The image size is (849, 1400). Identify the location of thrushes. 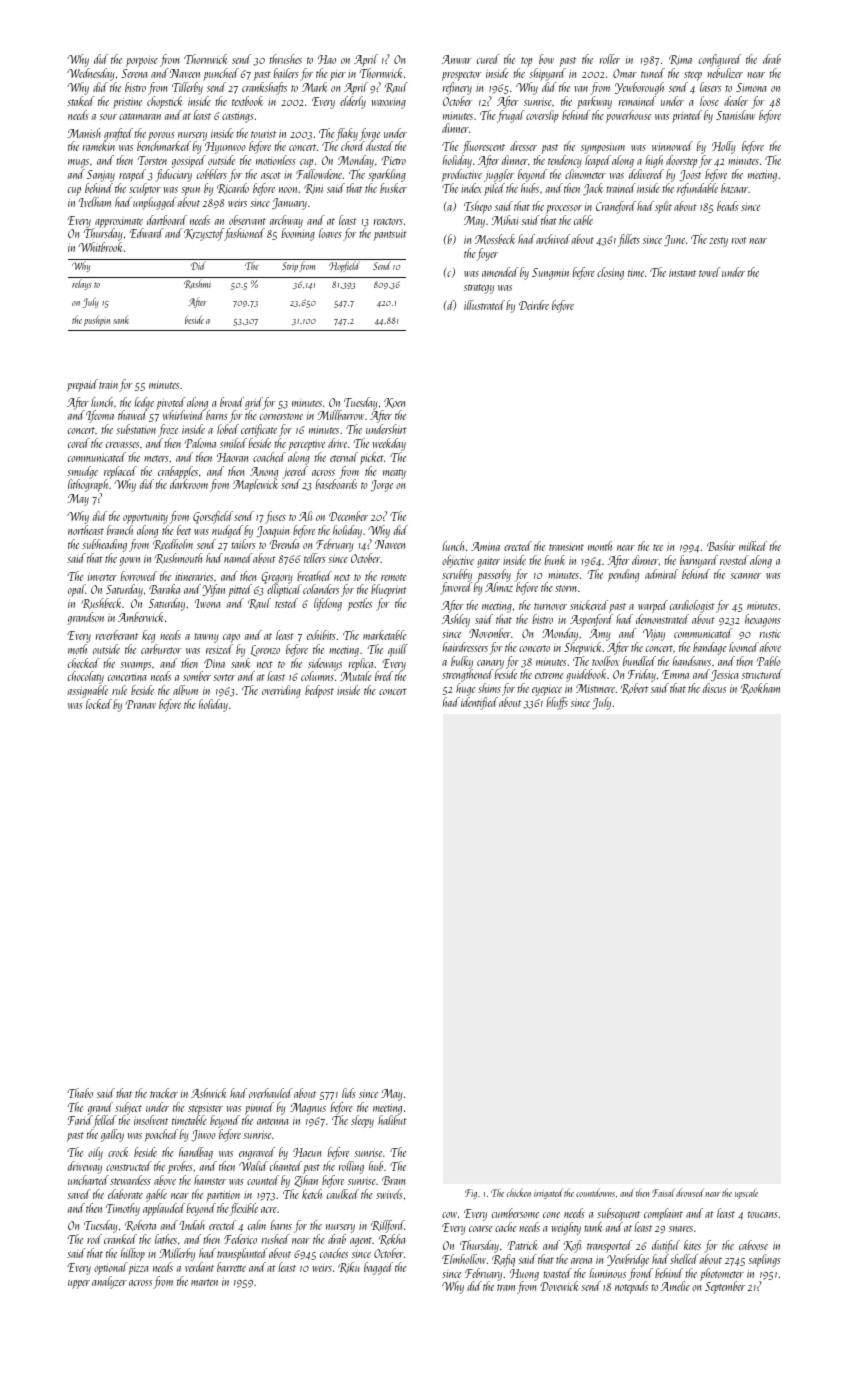
(285, 59).
